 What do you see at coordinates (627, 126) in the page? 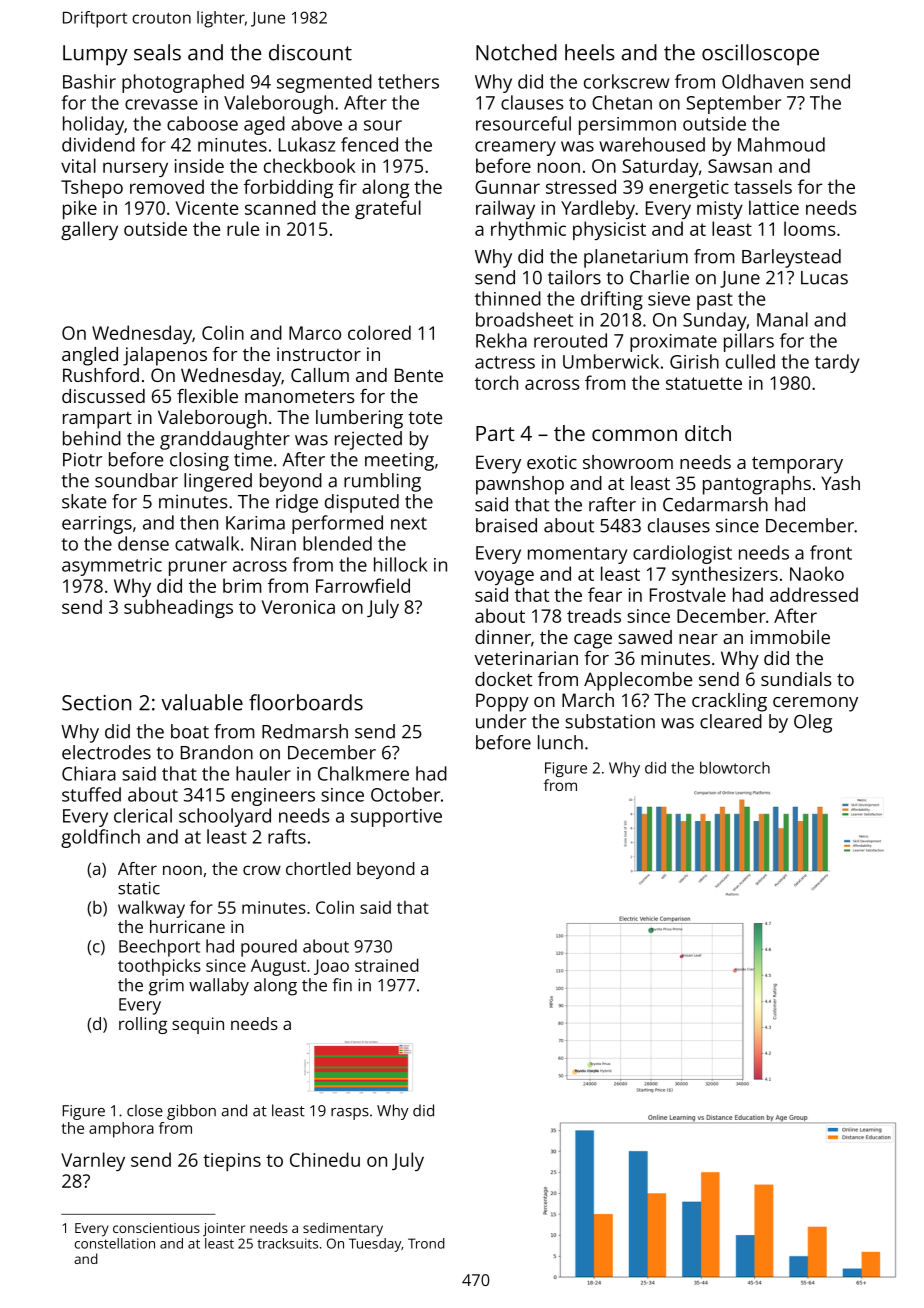
I see `persimmon` at bounding box center [627, 126].
